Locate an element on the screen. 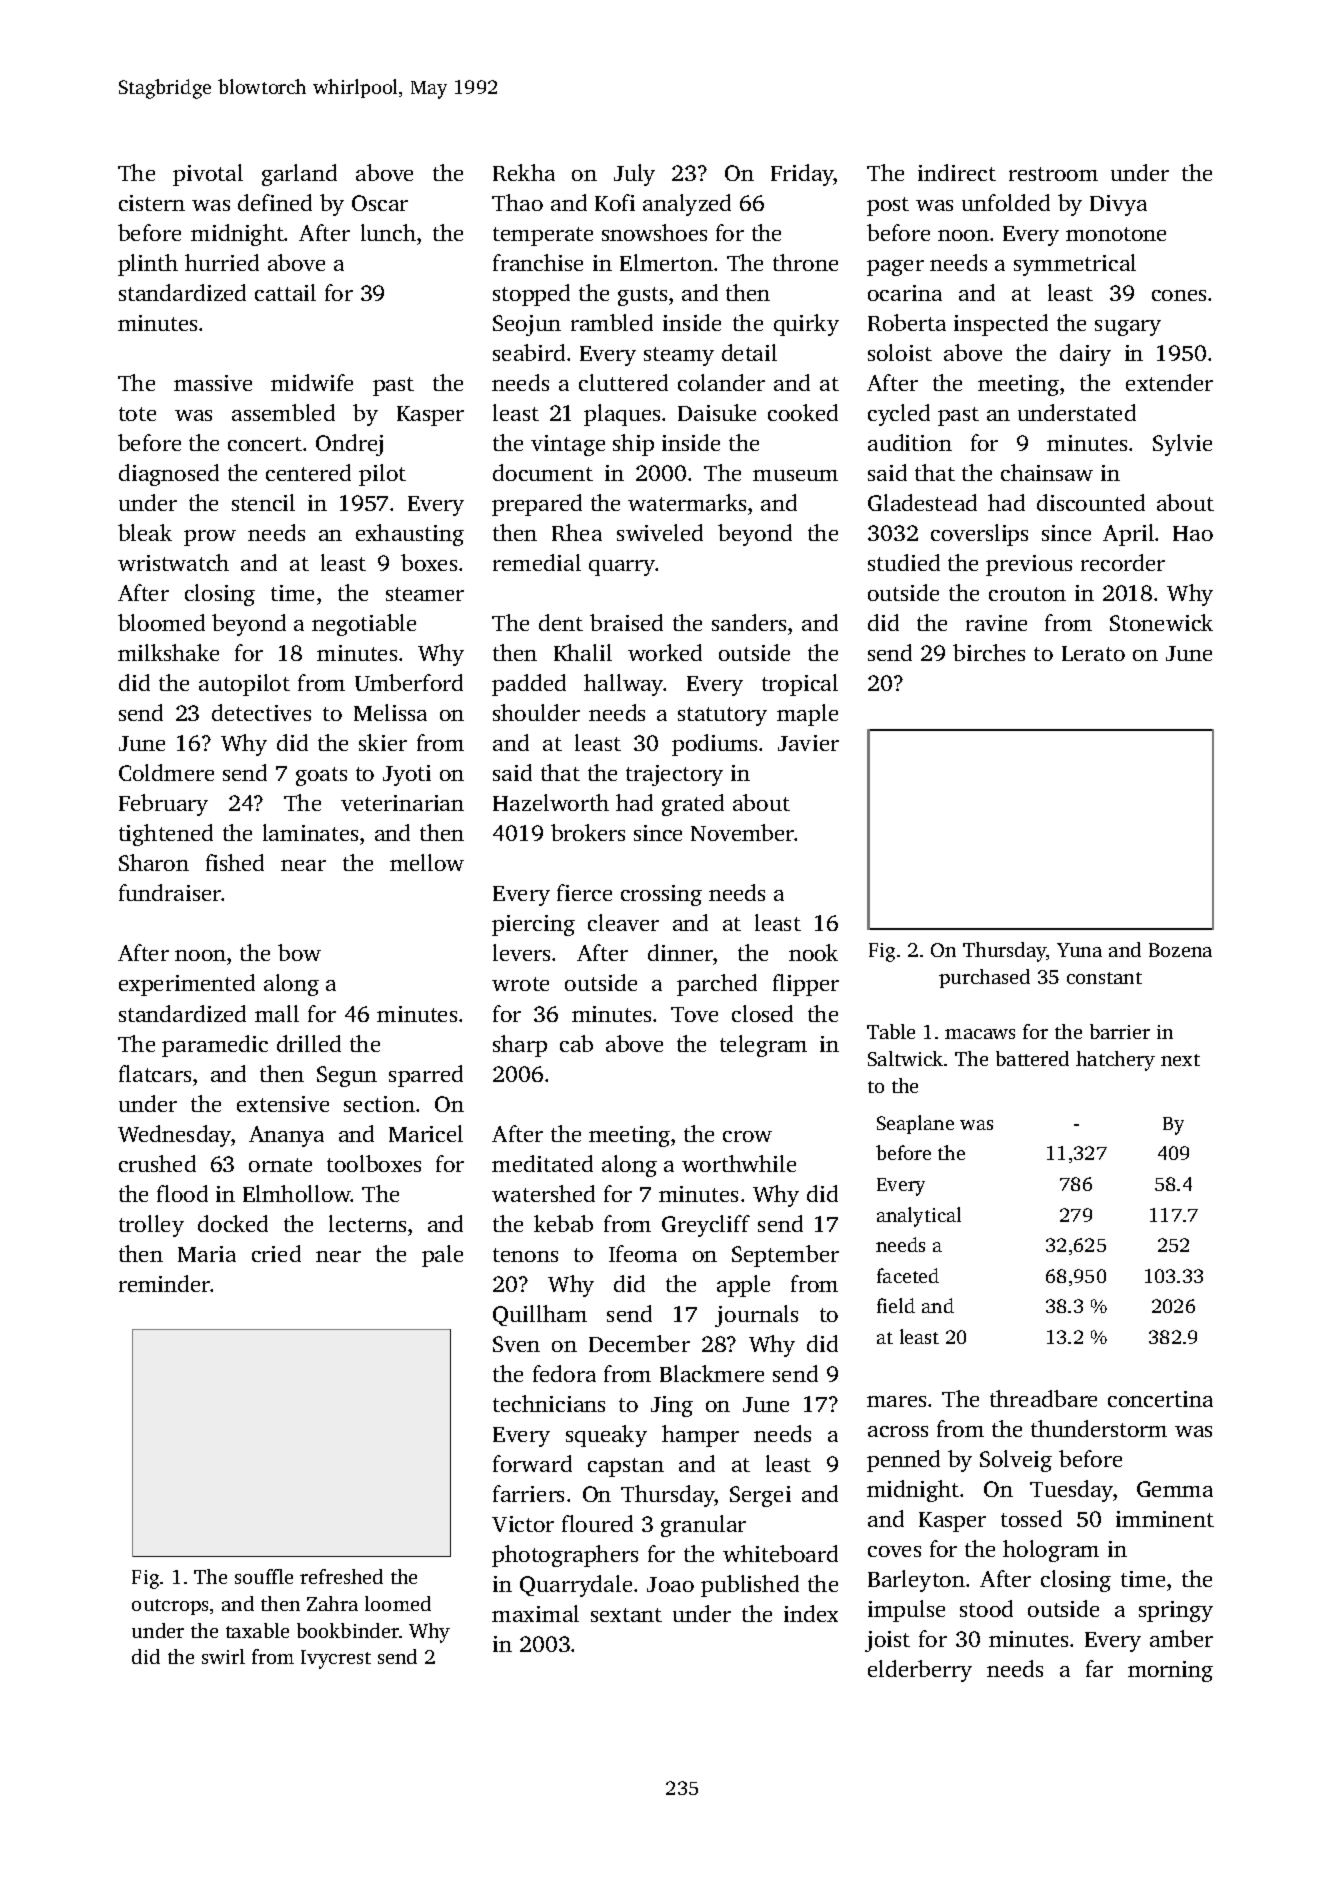 The height and width of the screenshot is (1883, 1332). midwife is located at coordinates (312, 382).
